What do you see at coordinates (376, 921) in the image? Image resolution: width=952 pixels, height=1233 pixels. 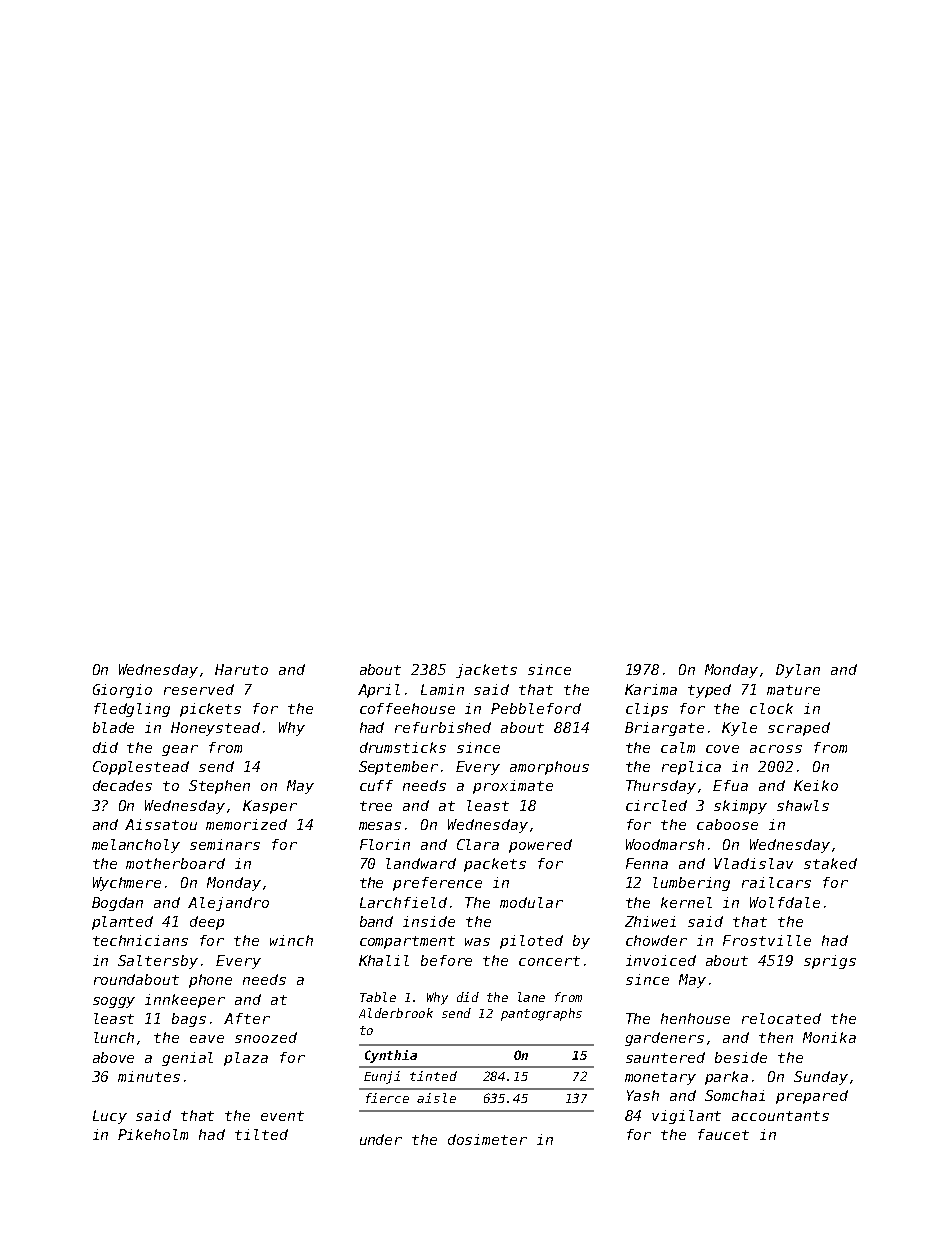 I see `band` at bounding box center [376, 921].
